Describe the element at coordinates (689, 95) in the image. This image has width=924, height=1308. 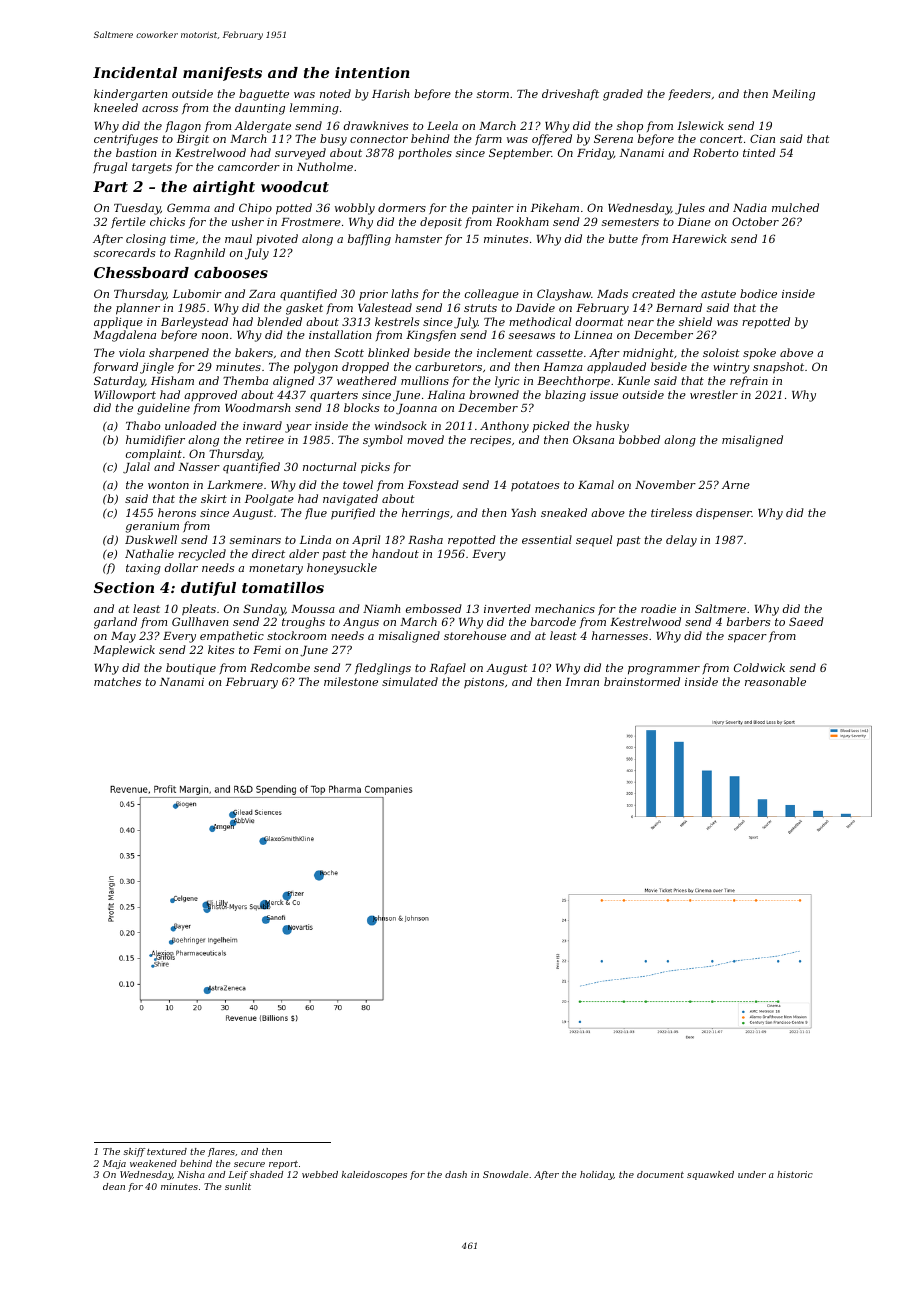
I see `feeders` at that location.
